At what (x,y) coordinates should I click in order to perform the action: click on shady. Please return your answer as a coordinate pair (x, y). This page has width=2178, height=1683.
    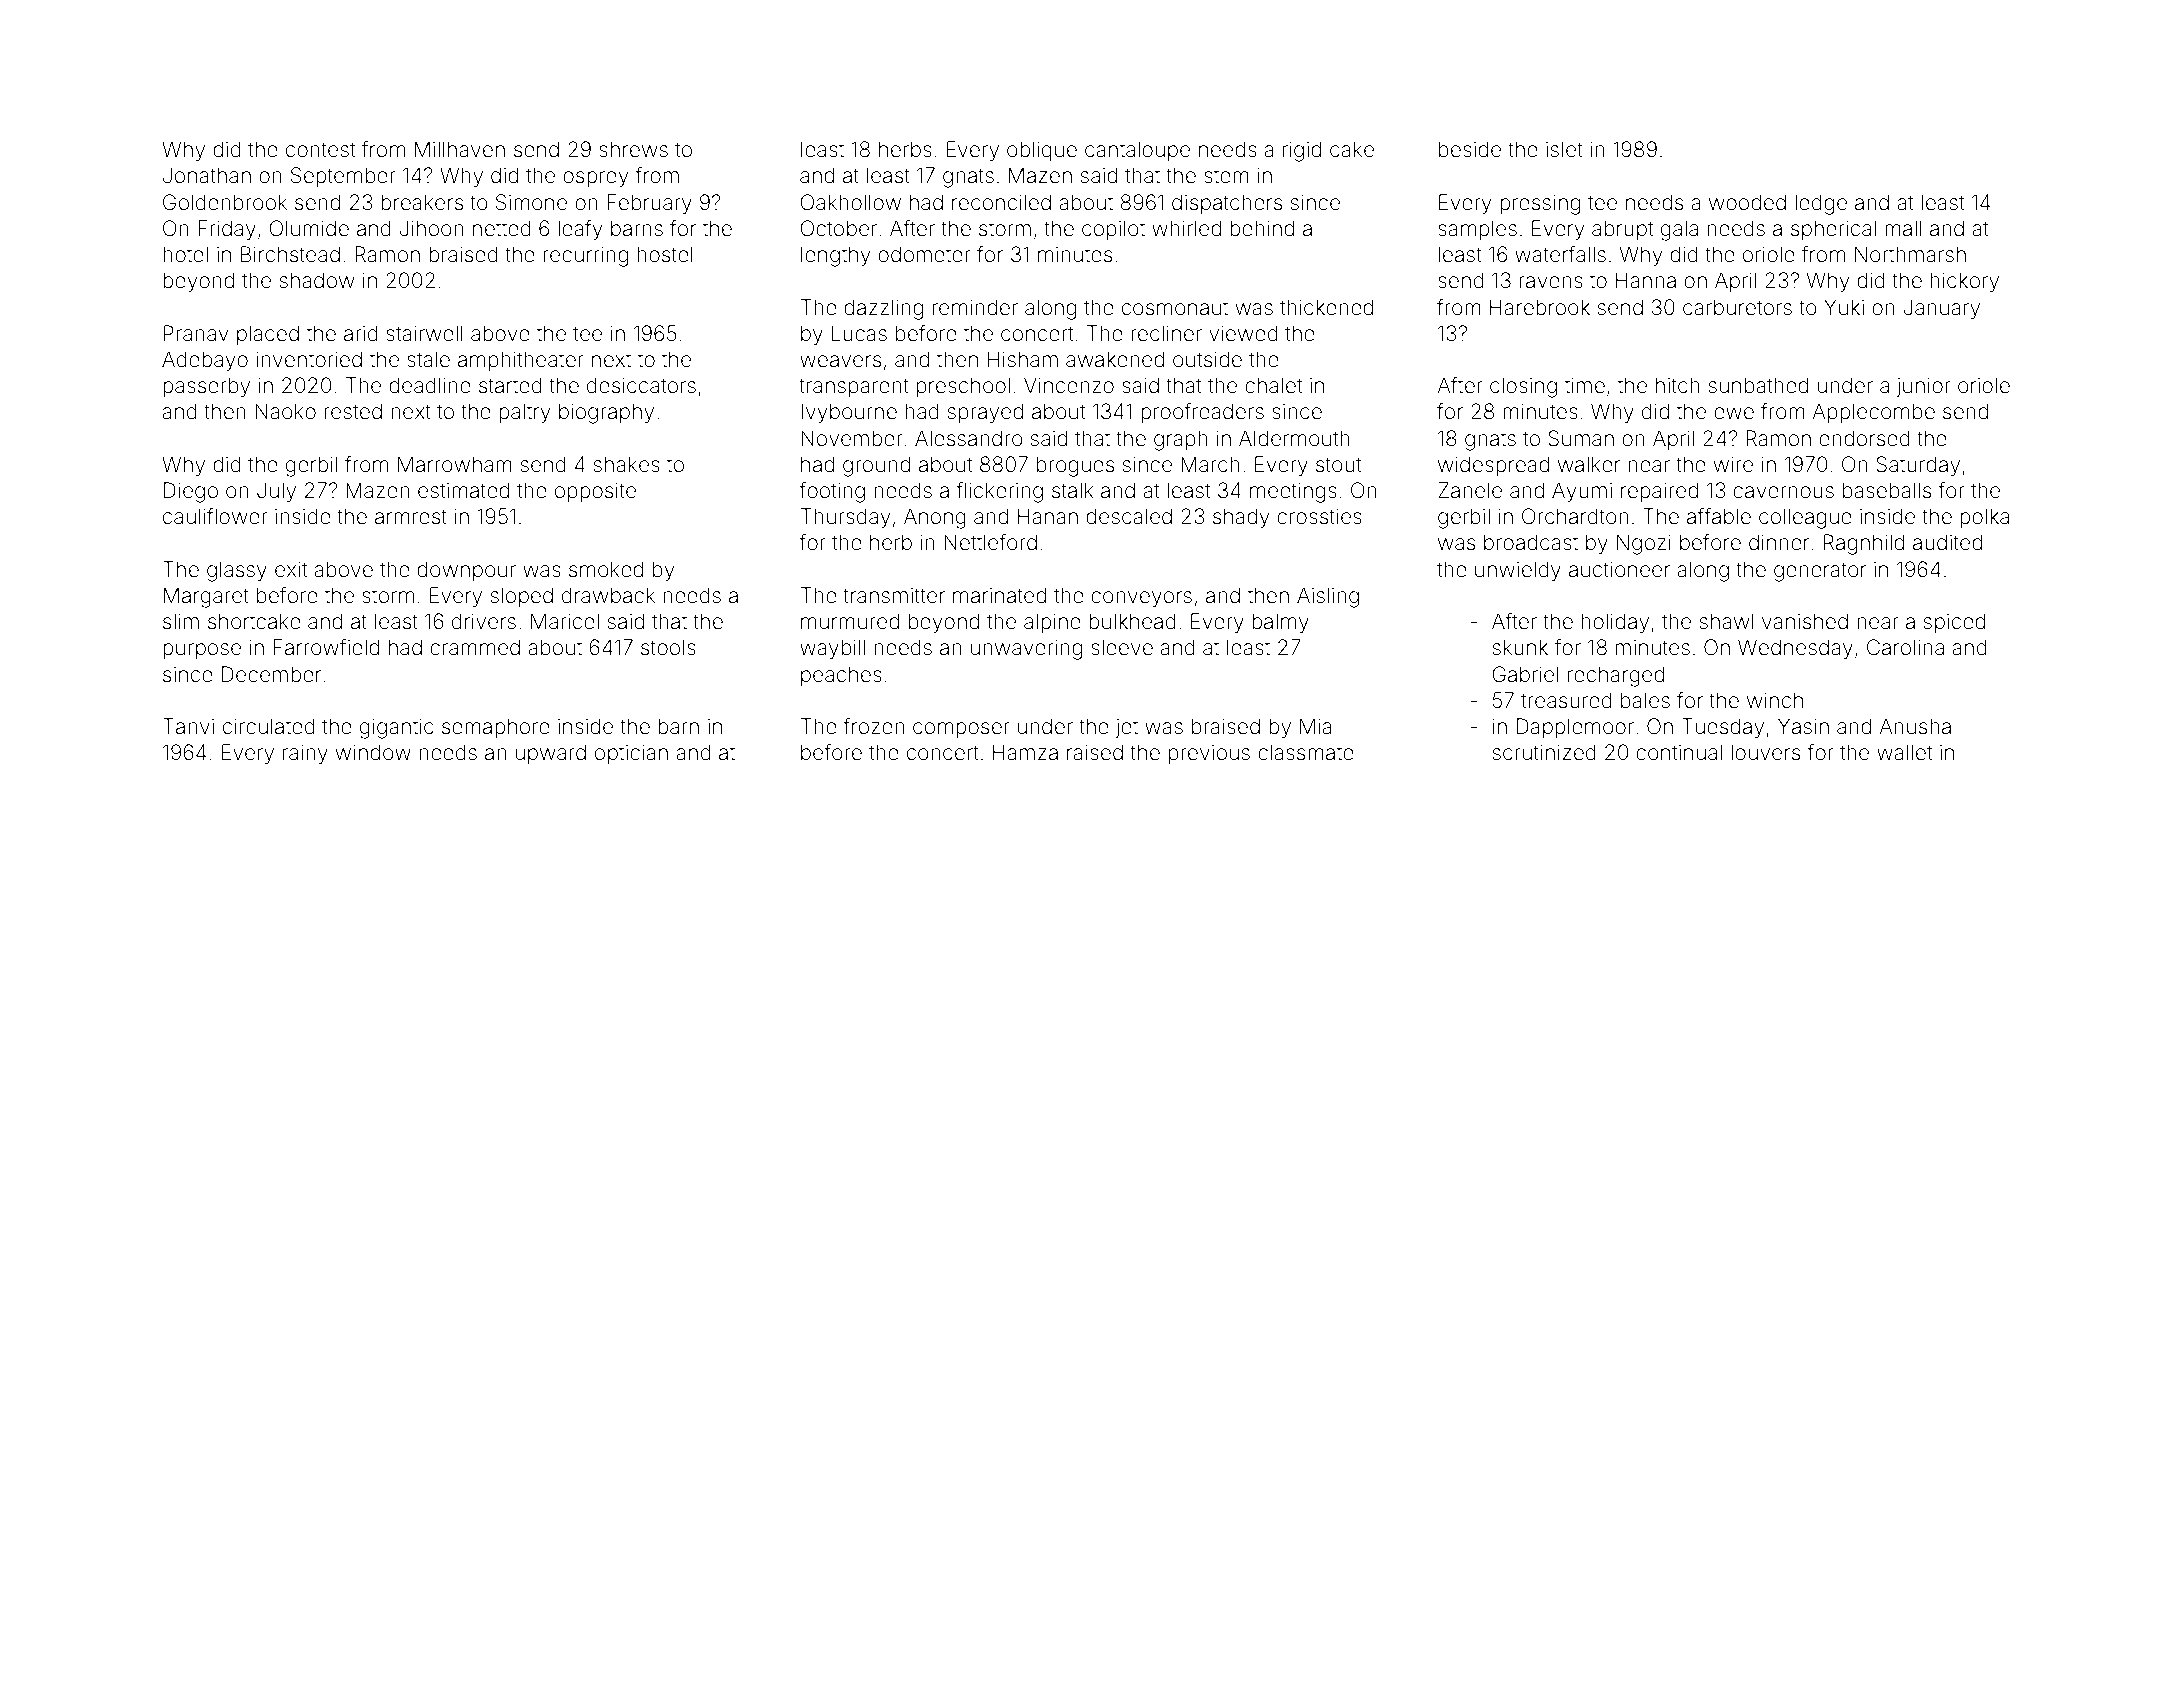
    Looking at the image, I should click on (1241, 518).
